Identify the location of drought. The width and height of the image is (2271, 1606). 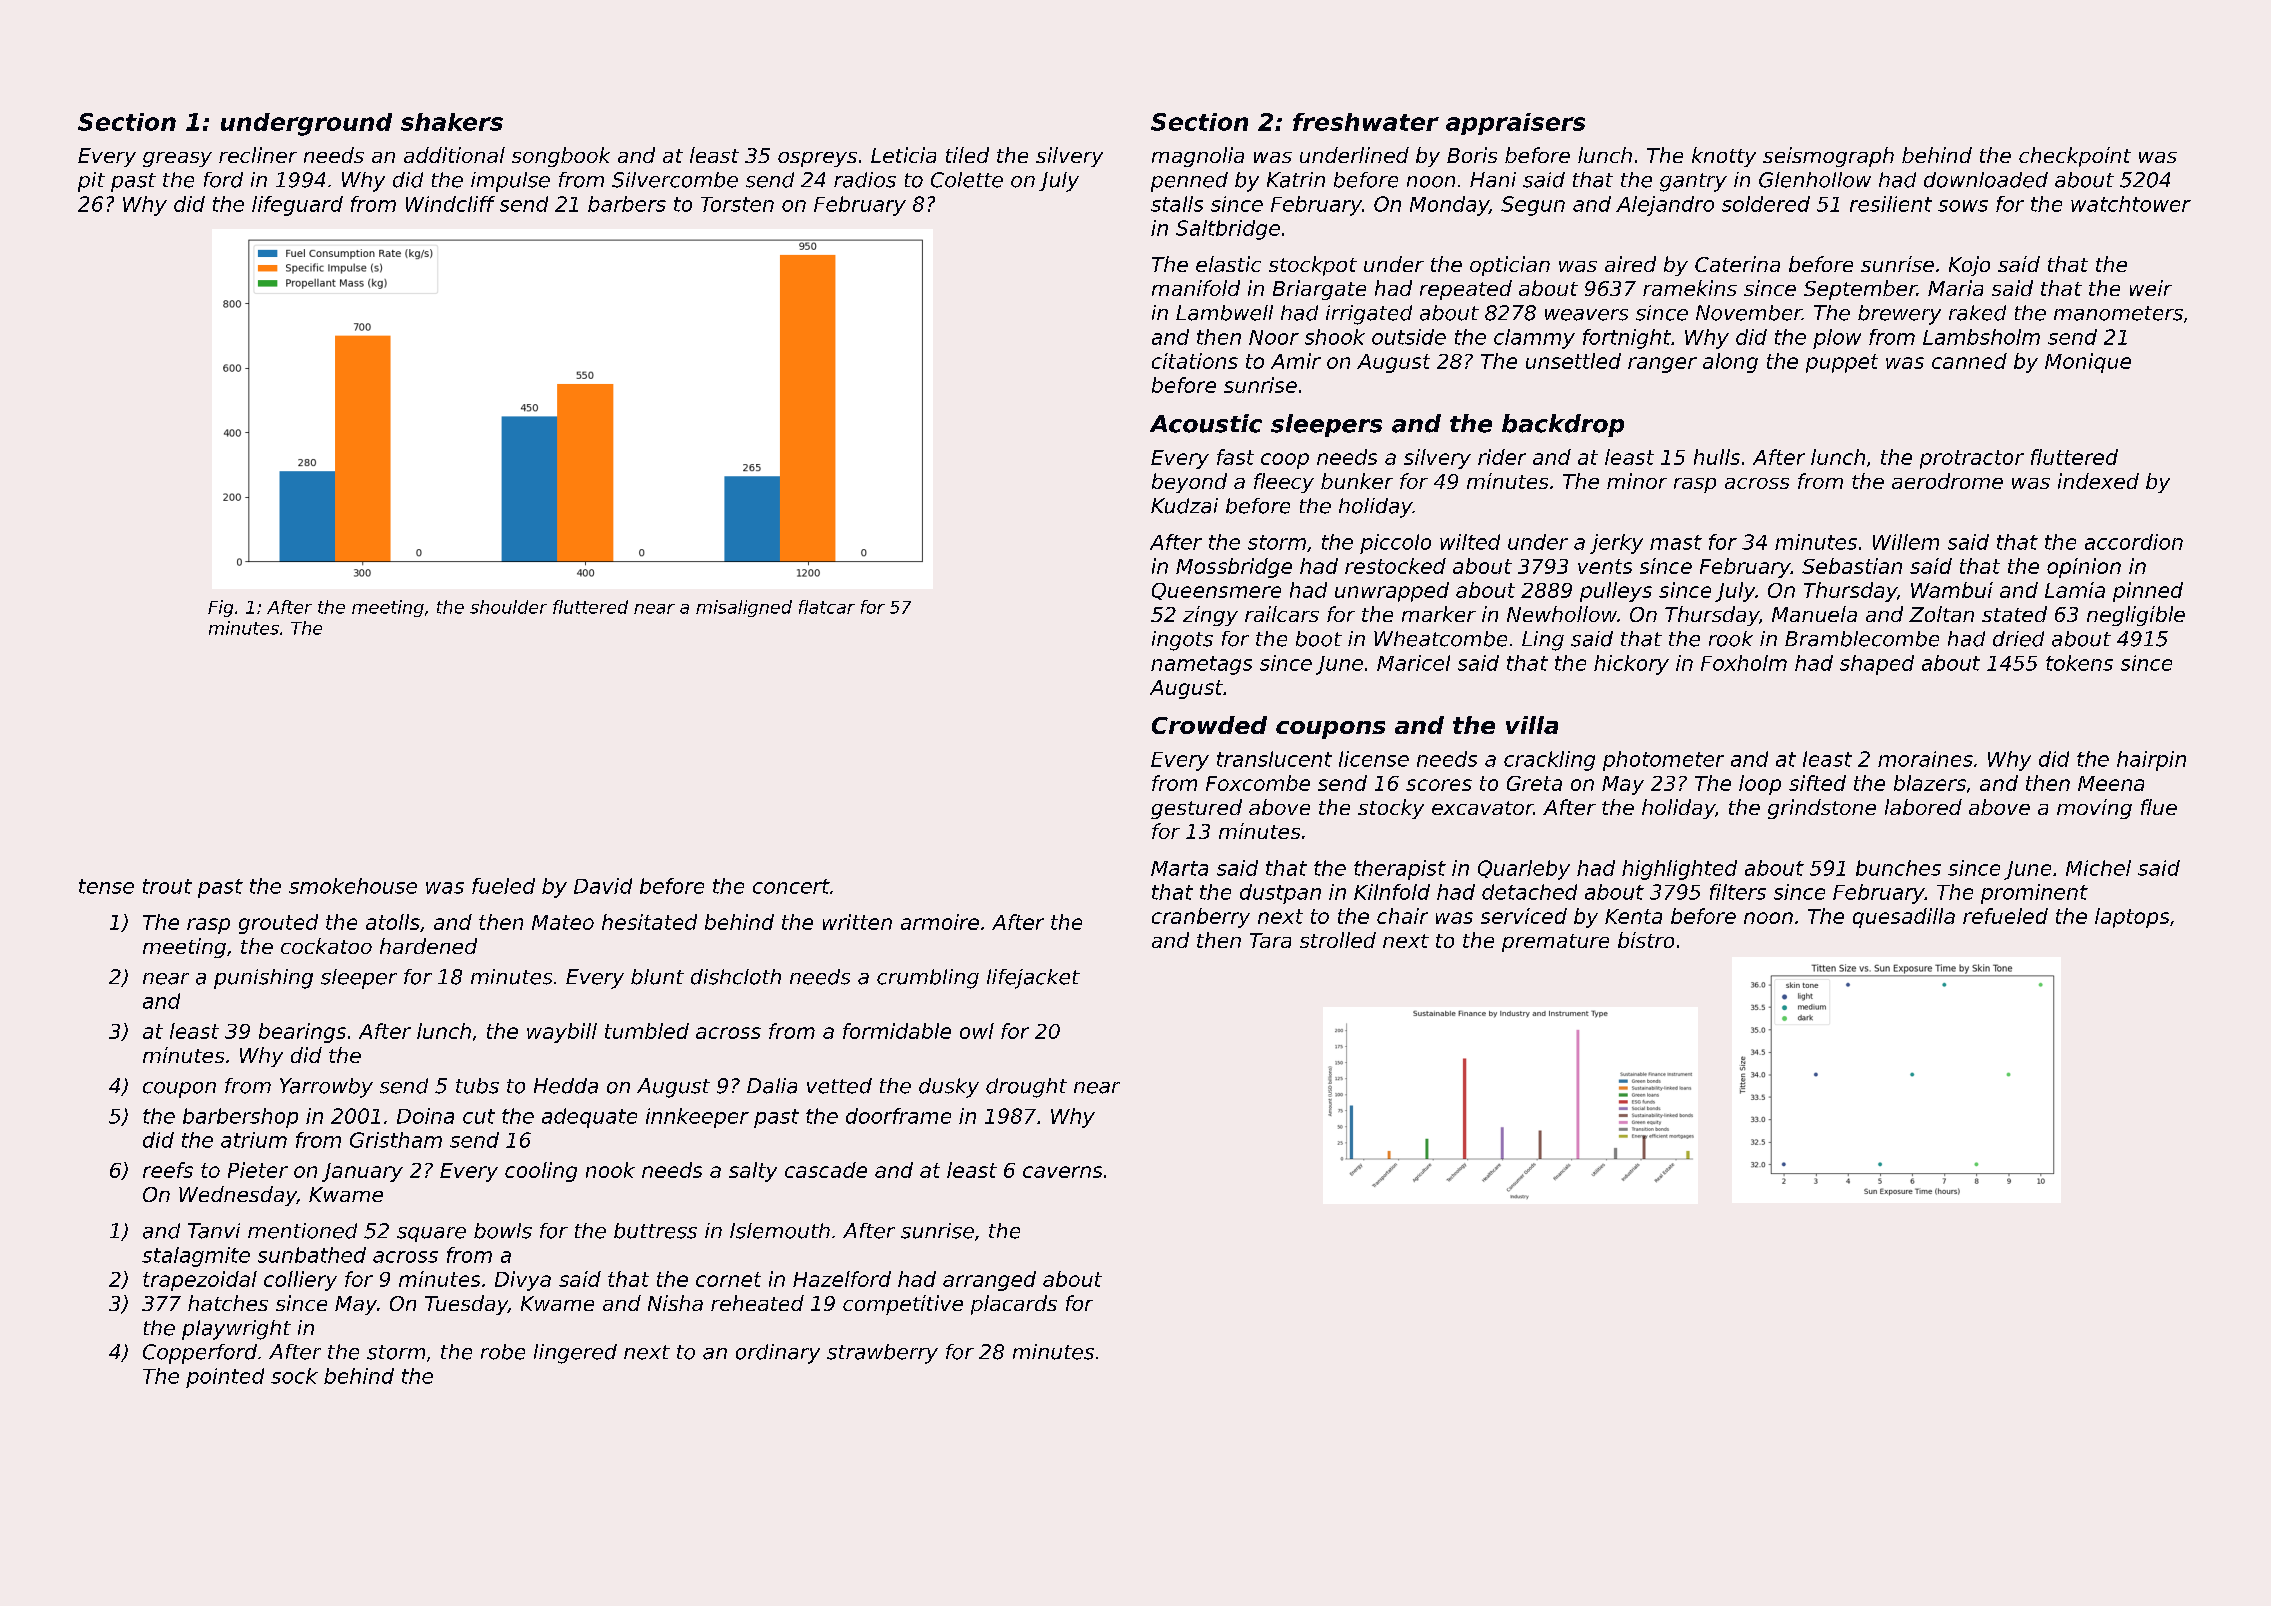
(1026, 1088).
